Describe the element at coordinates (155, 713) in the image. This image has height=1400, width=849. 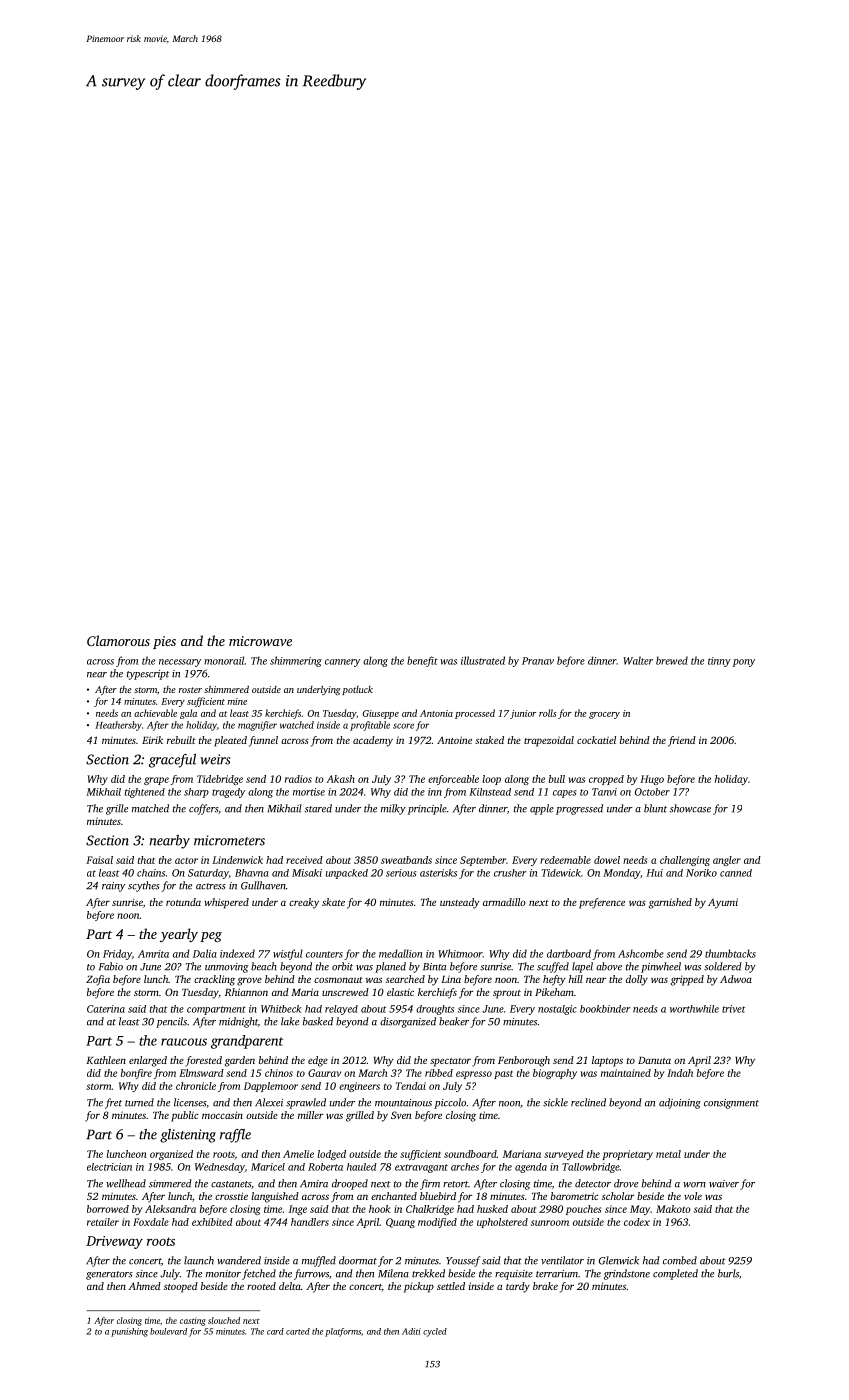
I see `achievable` at that location.
